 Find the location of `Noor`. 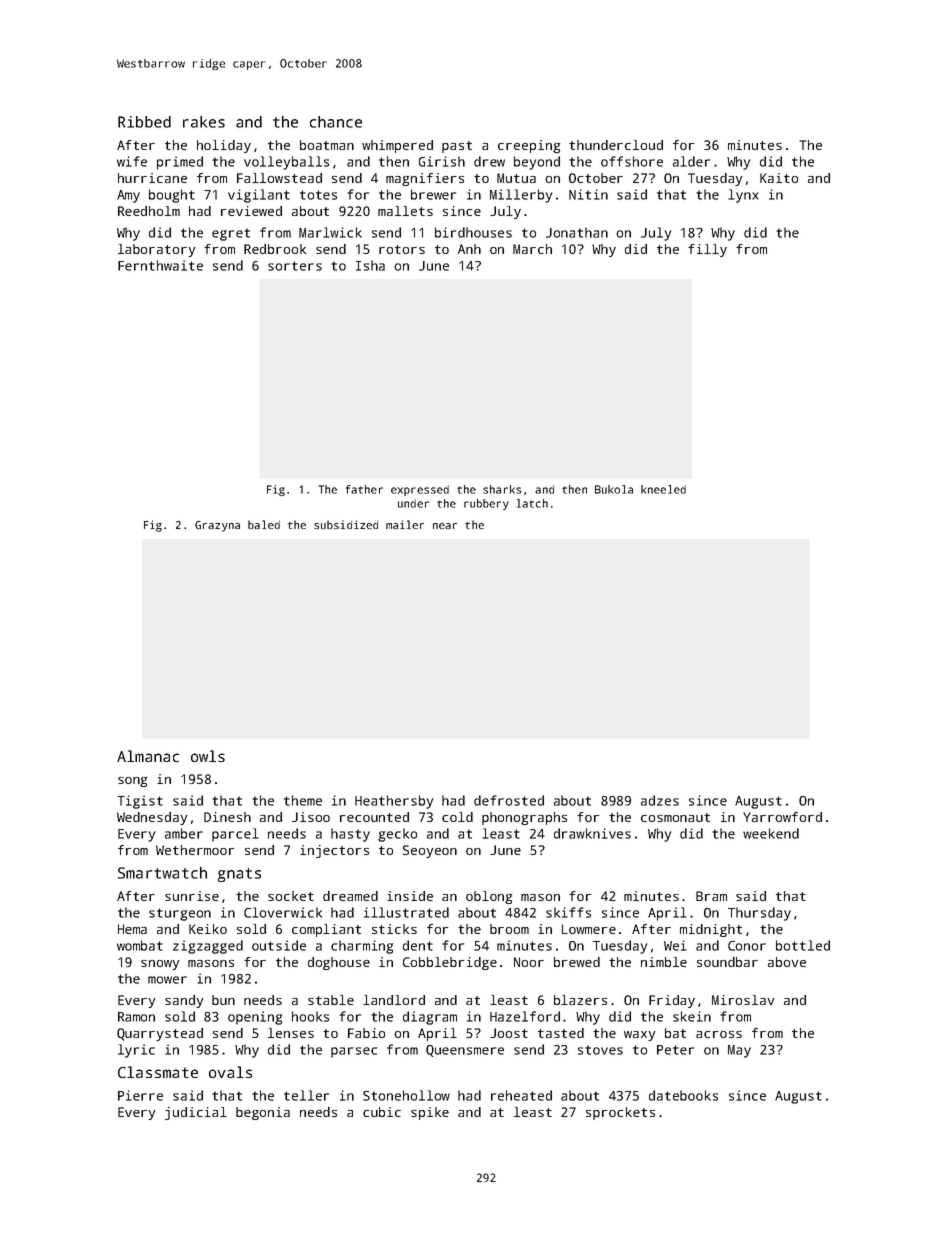

Noor is located at coordinates (529, 962).
